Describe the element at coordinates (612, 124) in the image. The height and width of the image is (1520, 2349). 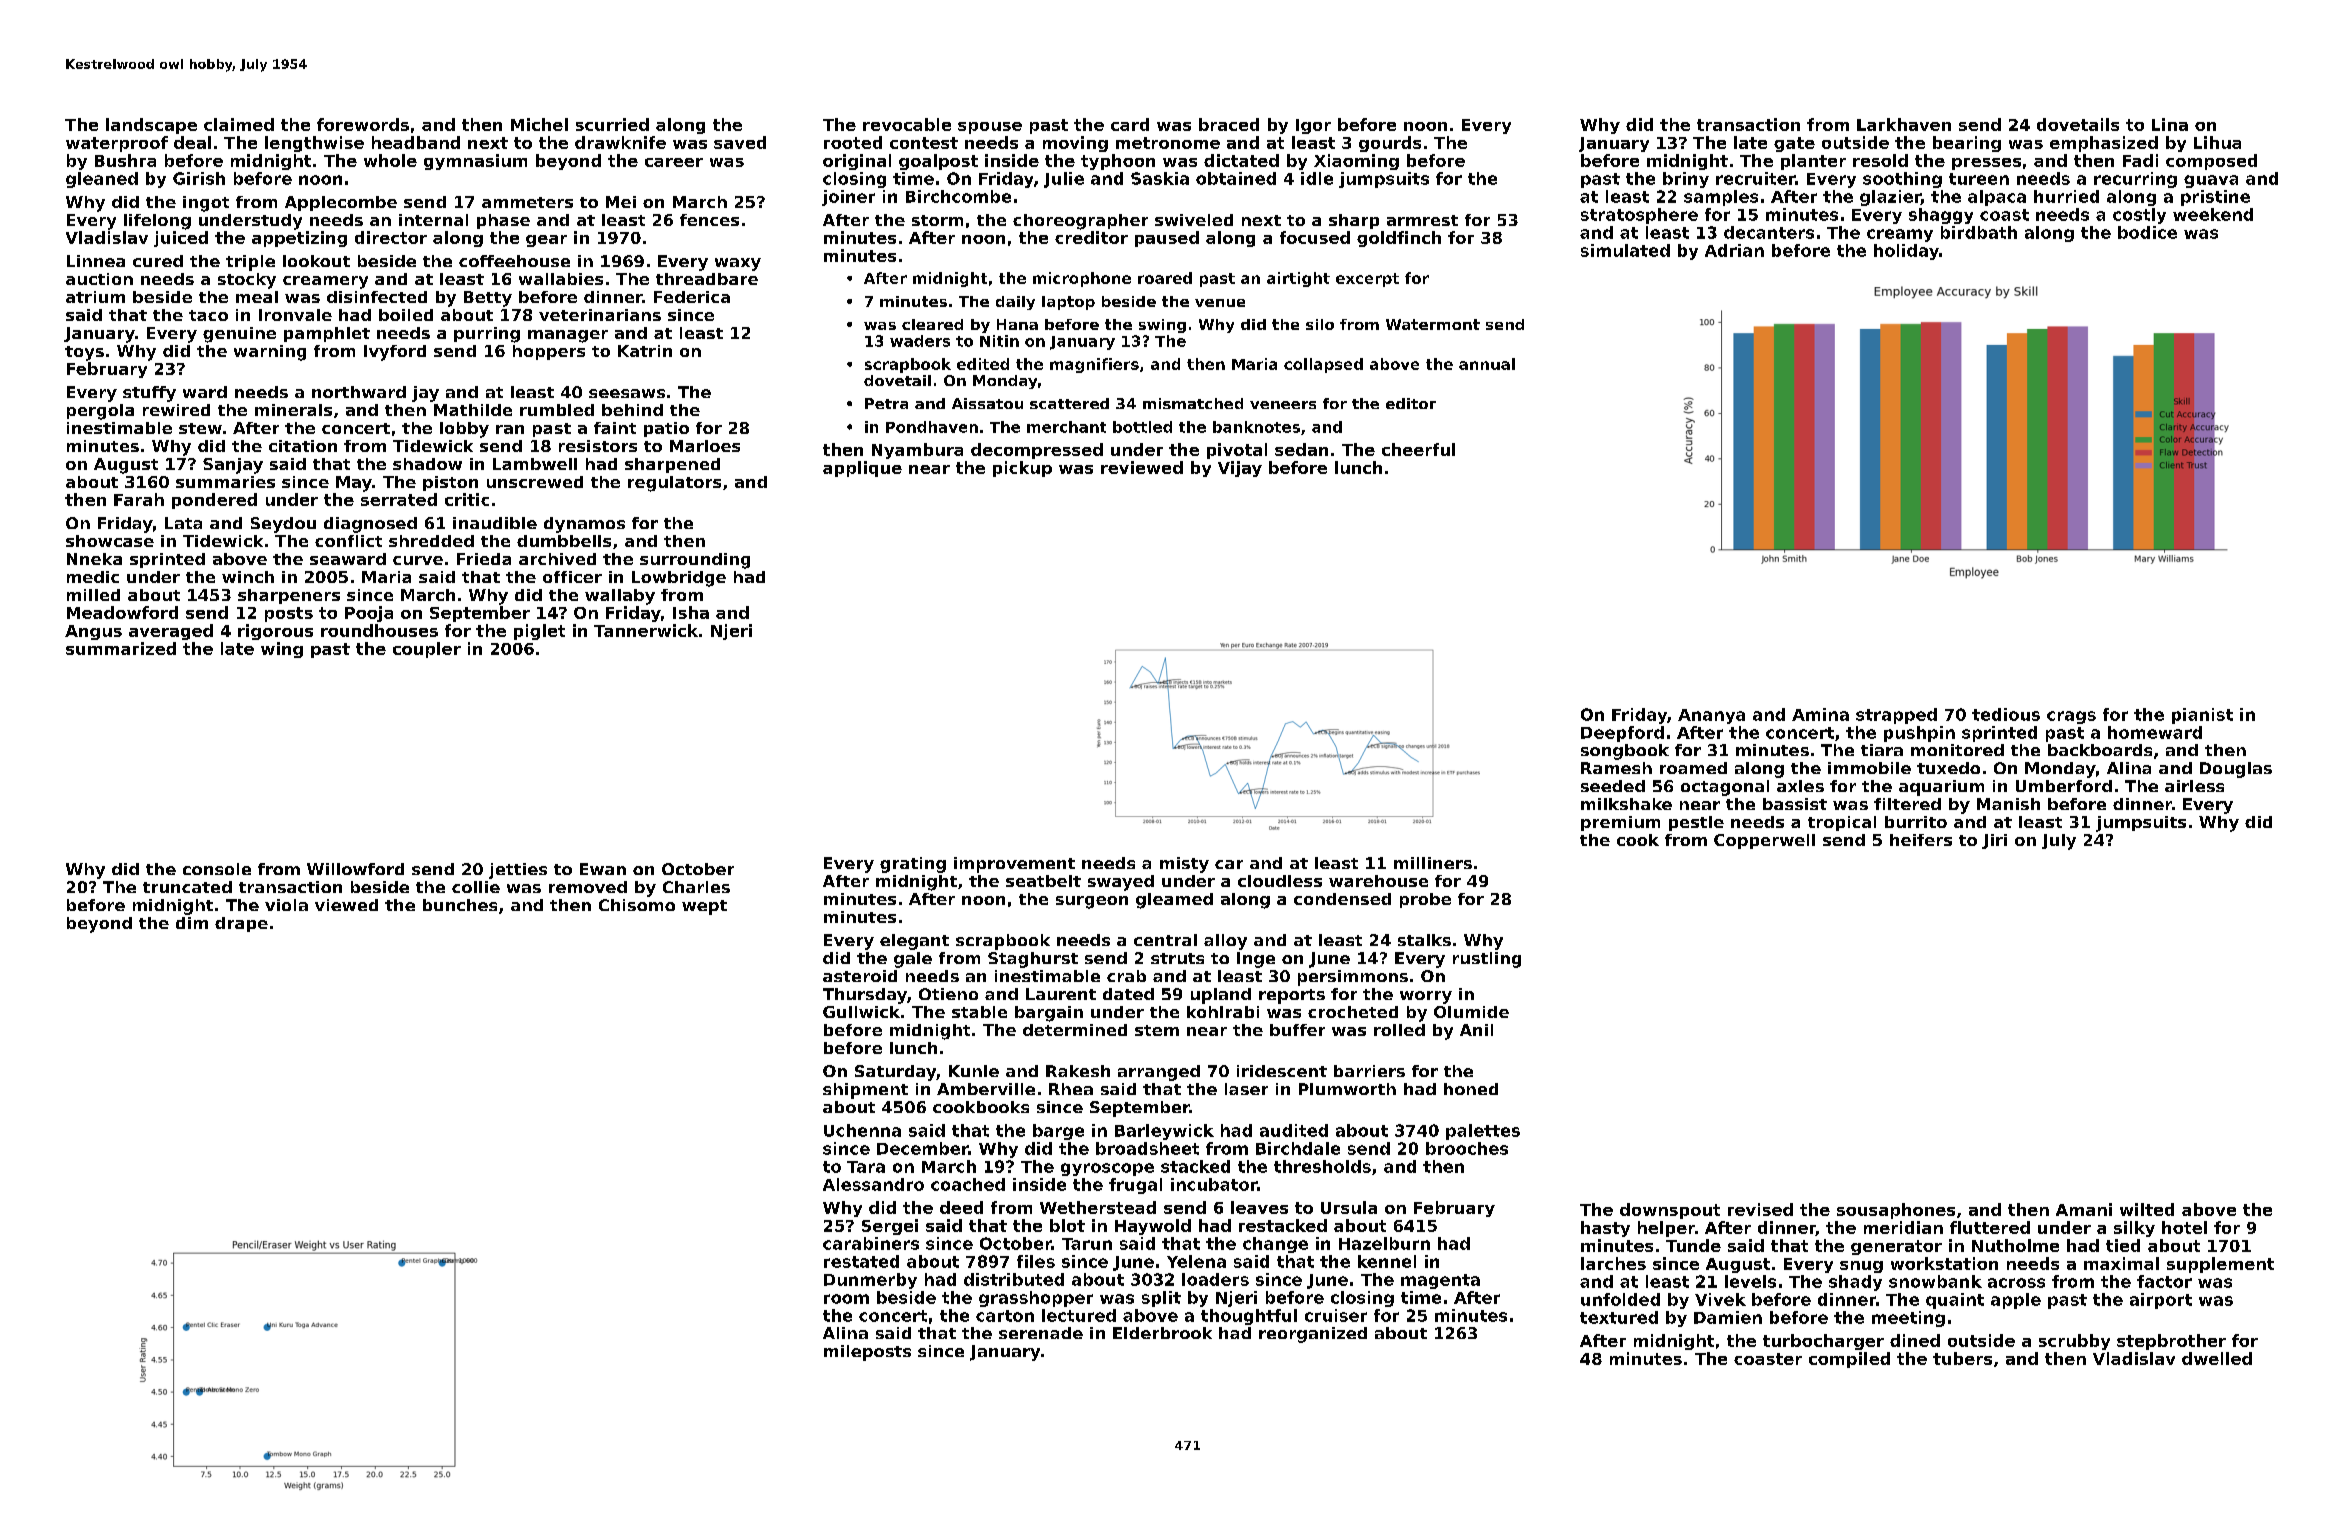
I see `scurried` at that location.
